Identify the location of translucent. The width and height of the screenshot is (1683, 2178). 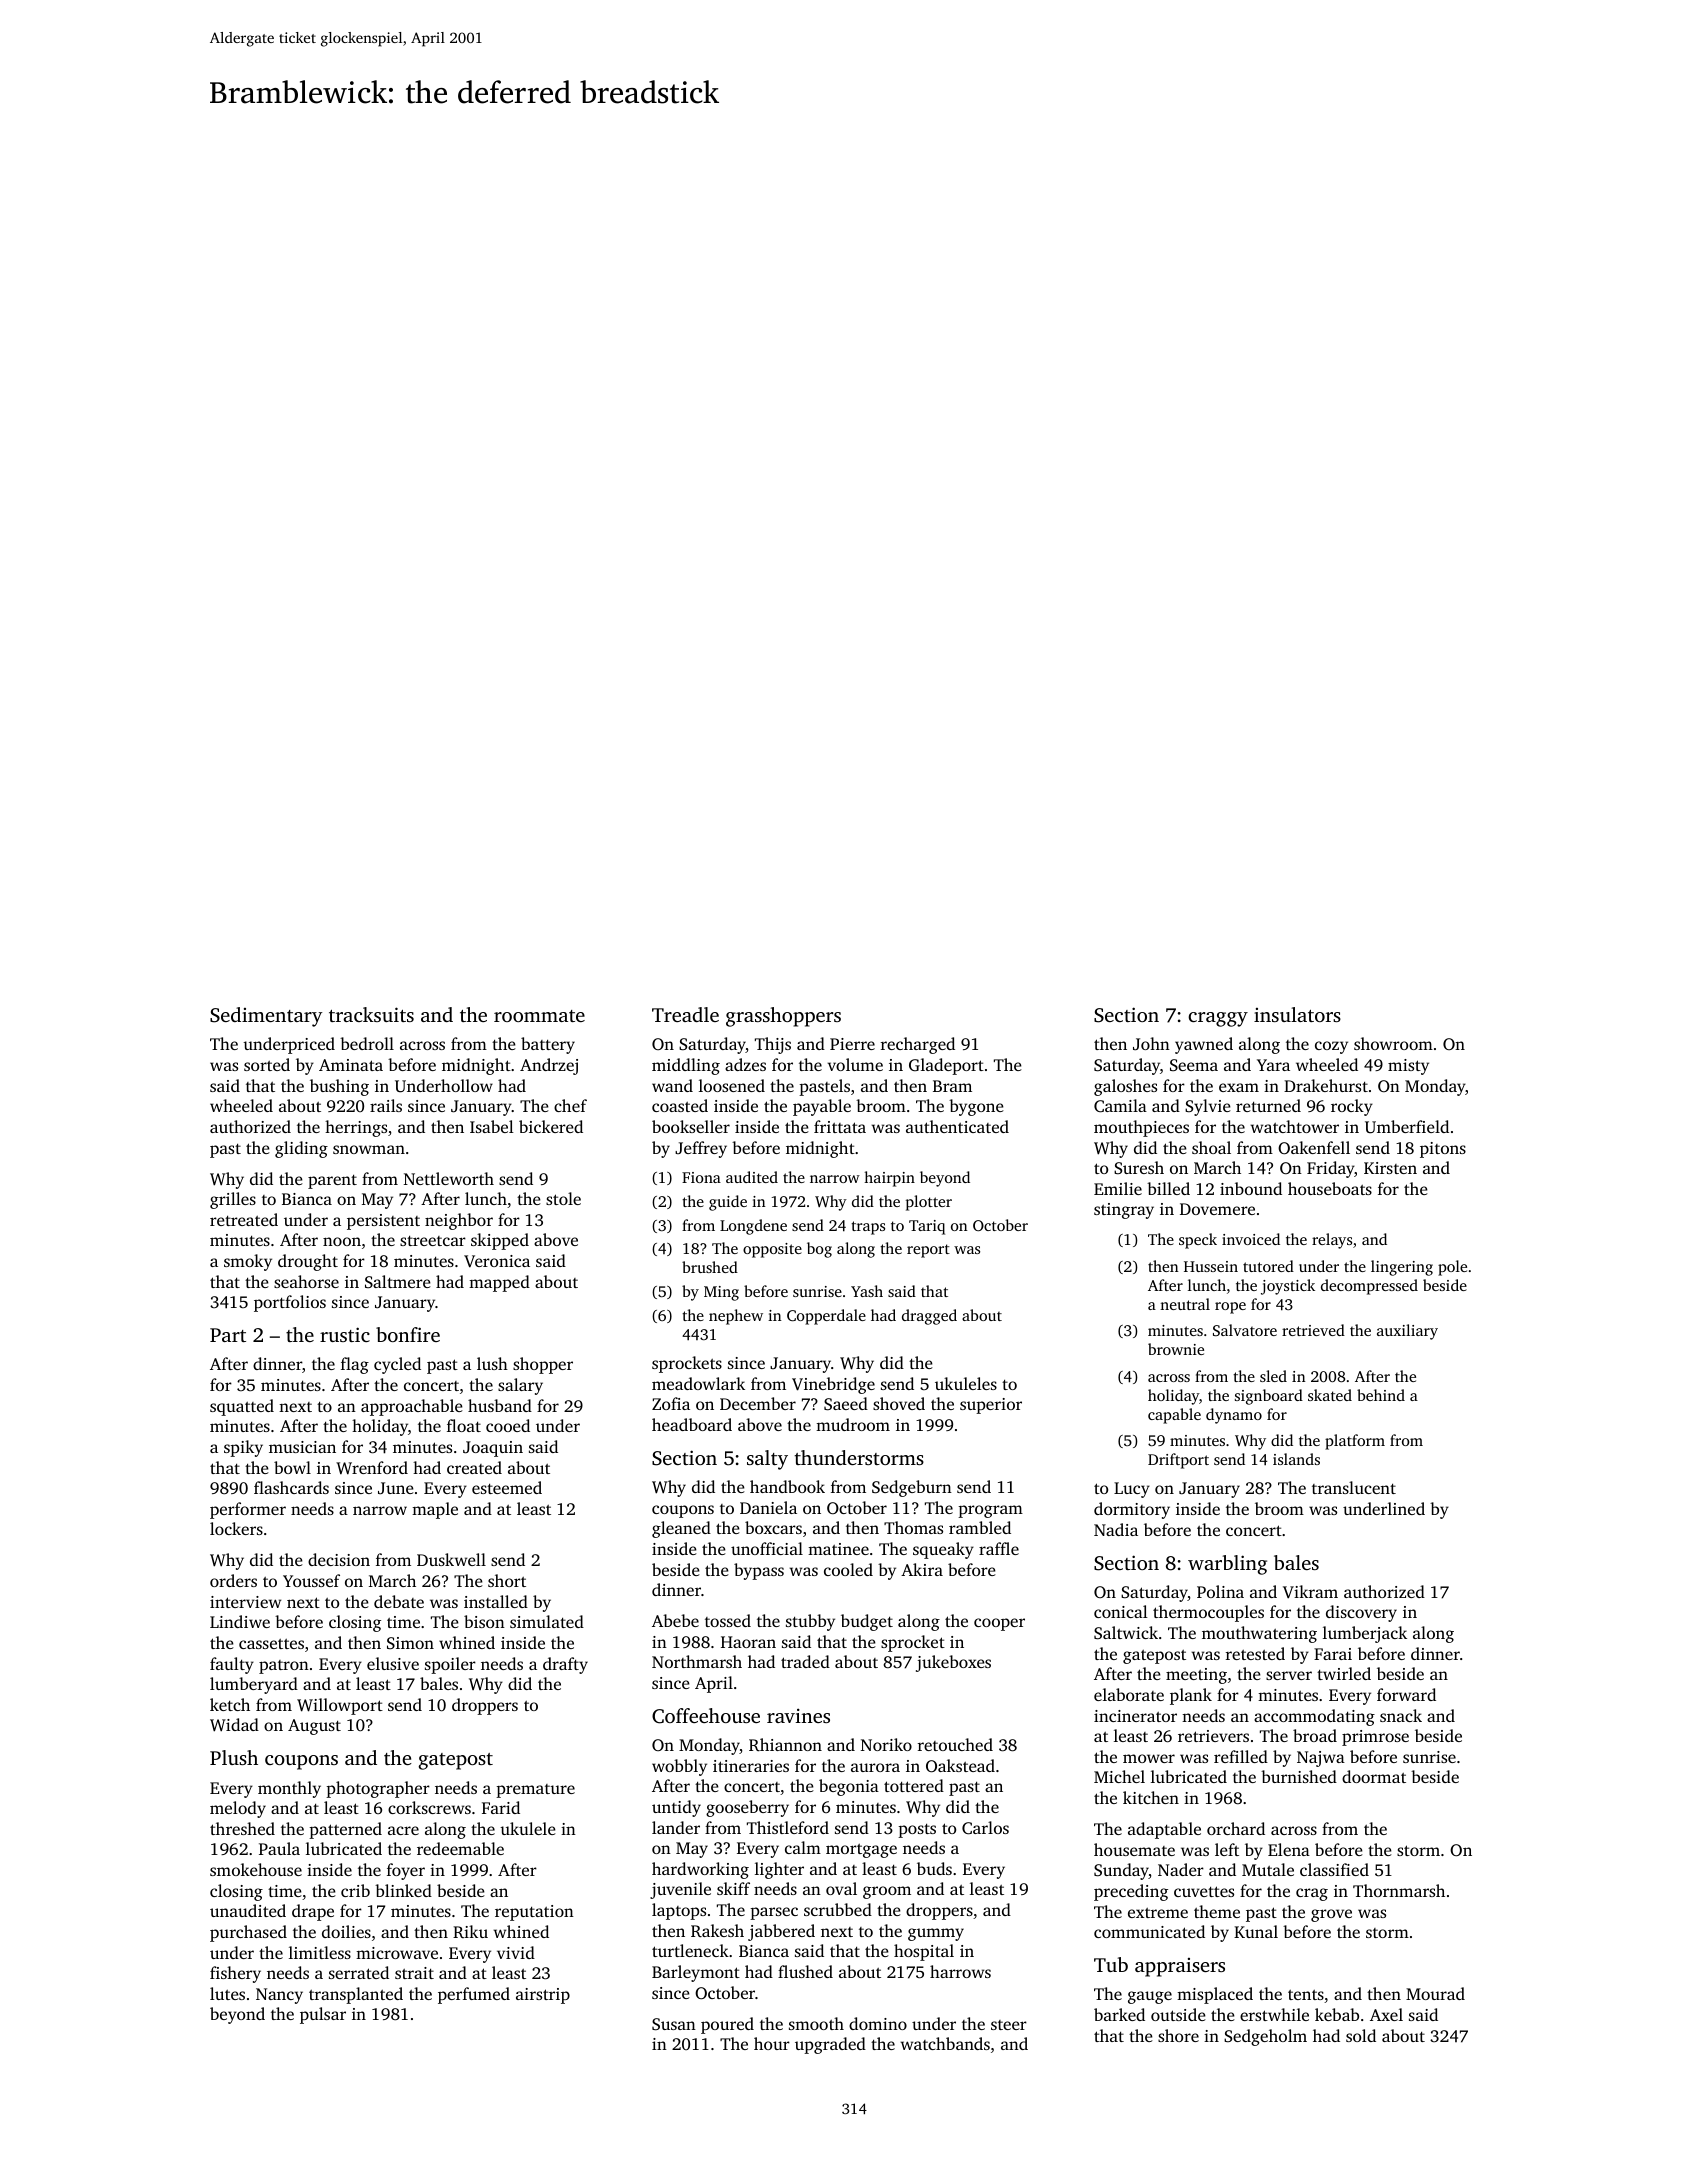
(1354, 1487).
